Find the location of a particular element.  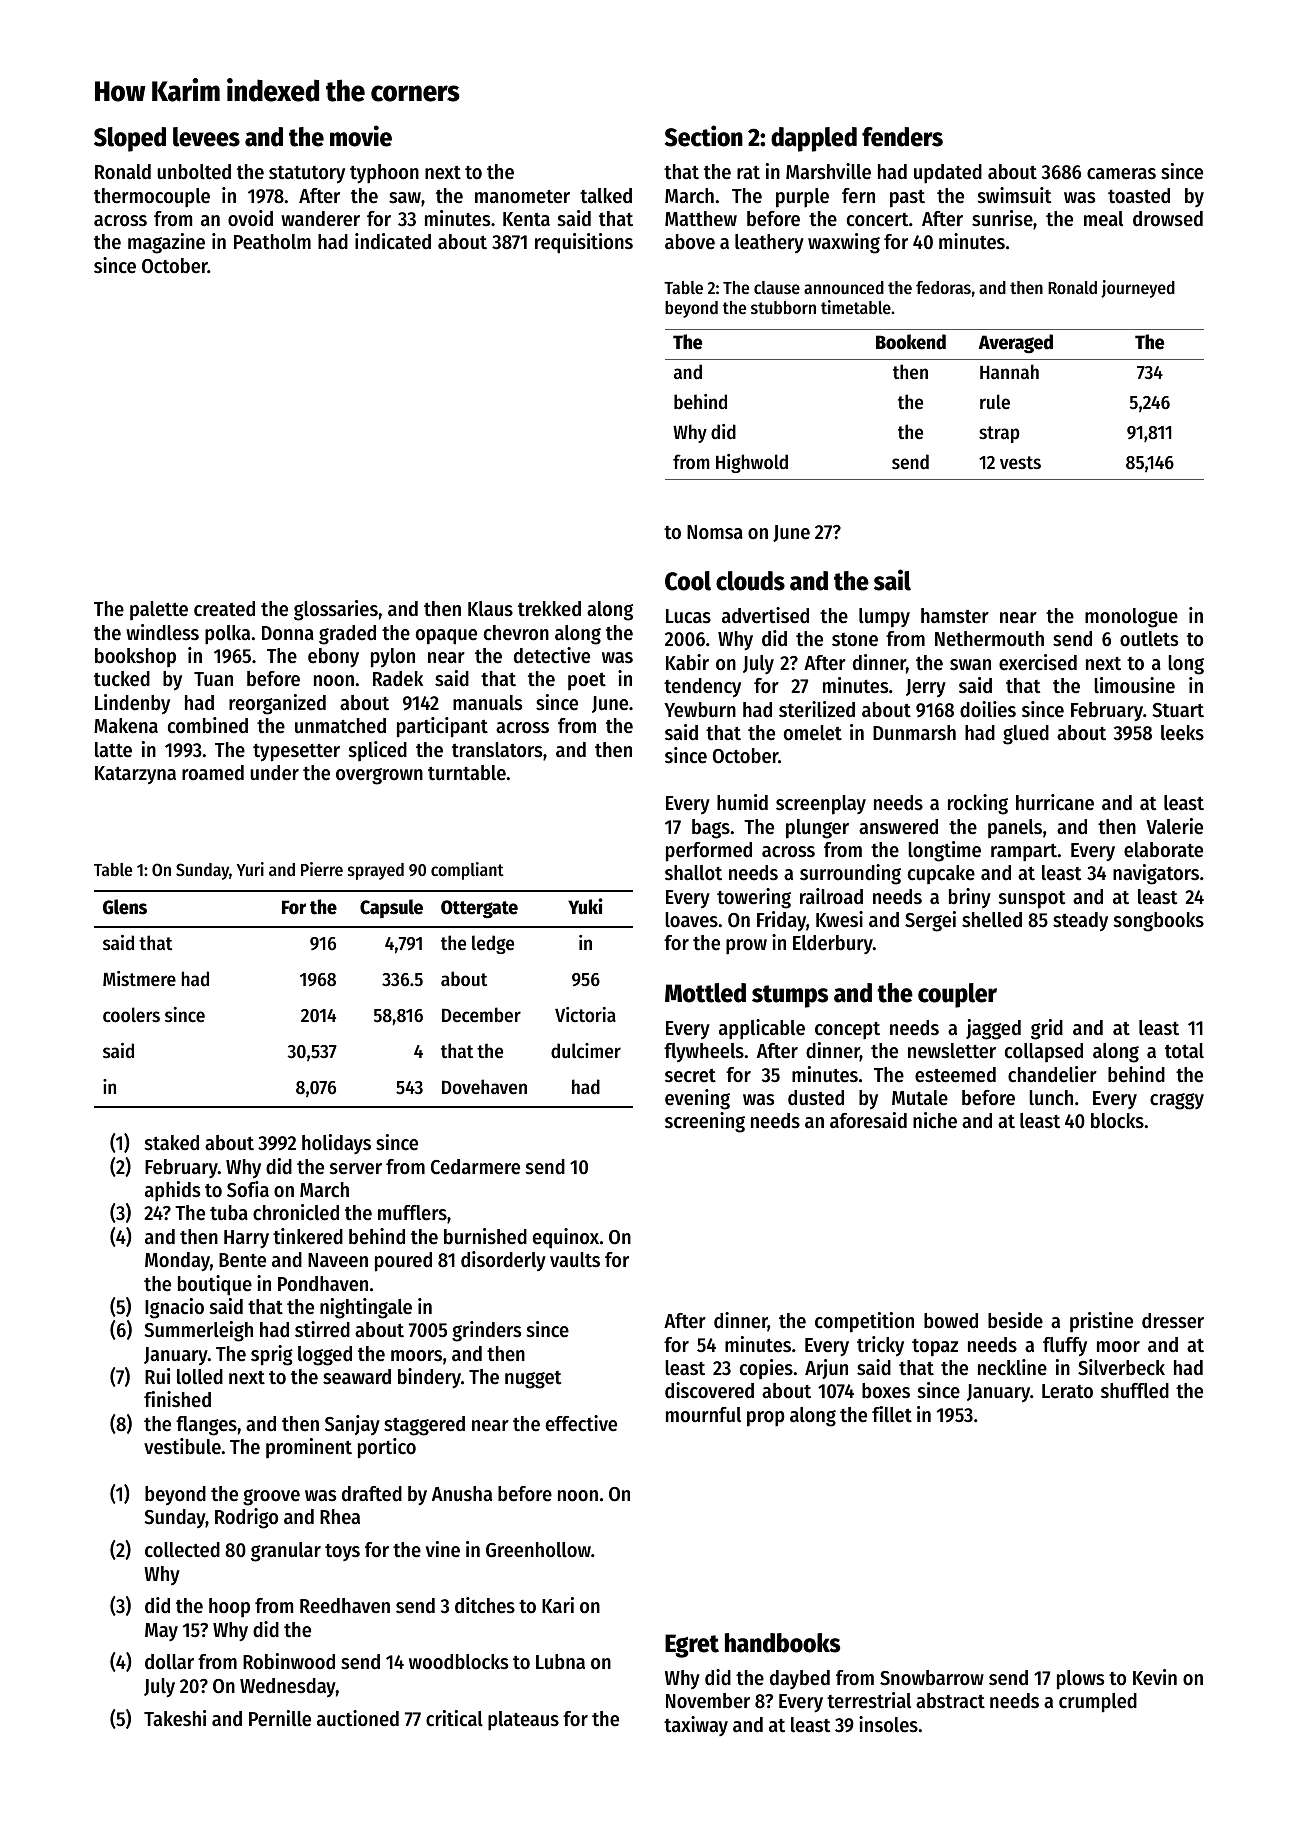

Naveen is located at coordinates (338, 1260).
